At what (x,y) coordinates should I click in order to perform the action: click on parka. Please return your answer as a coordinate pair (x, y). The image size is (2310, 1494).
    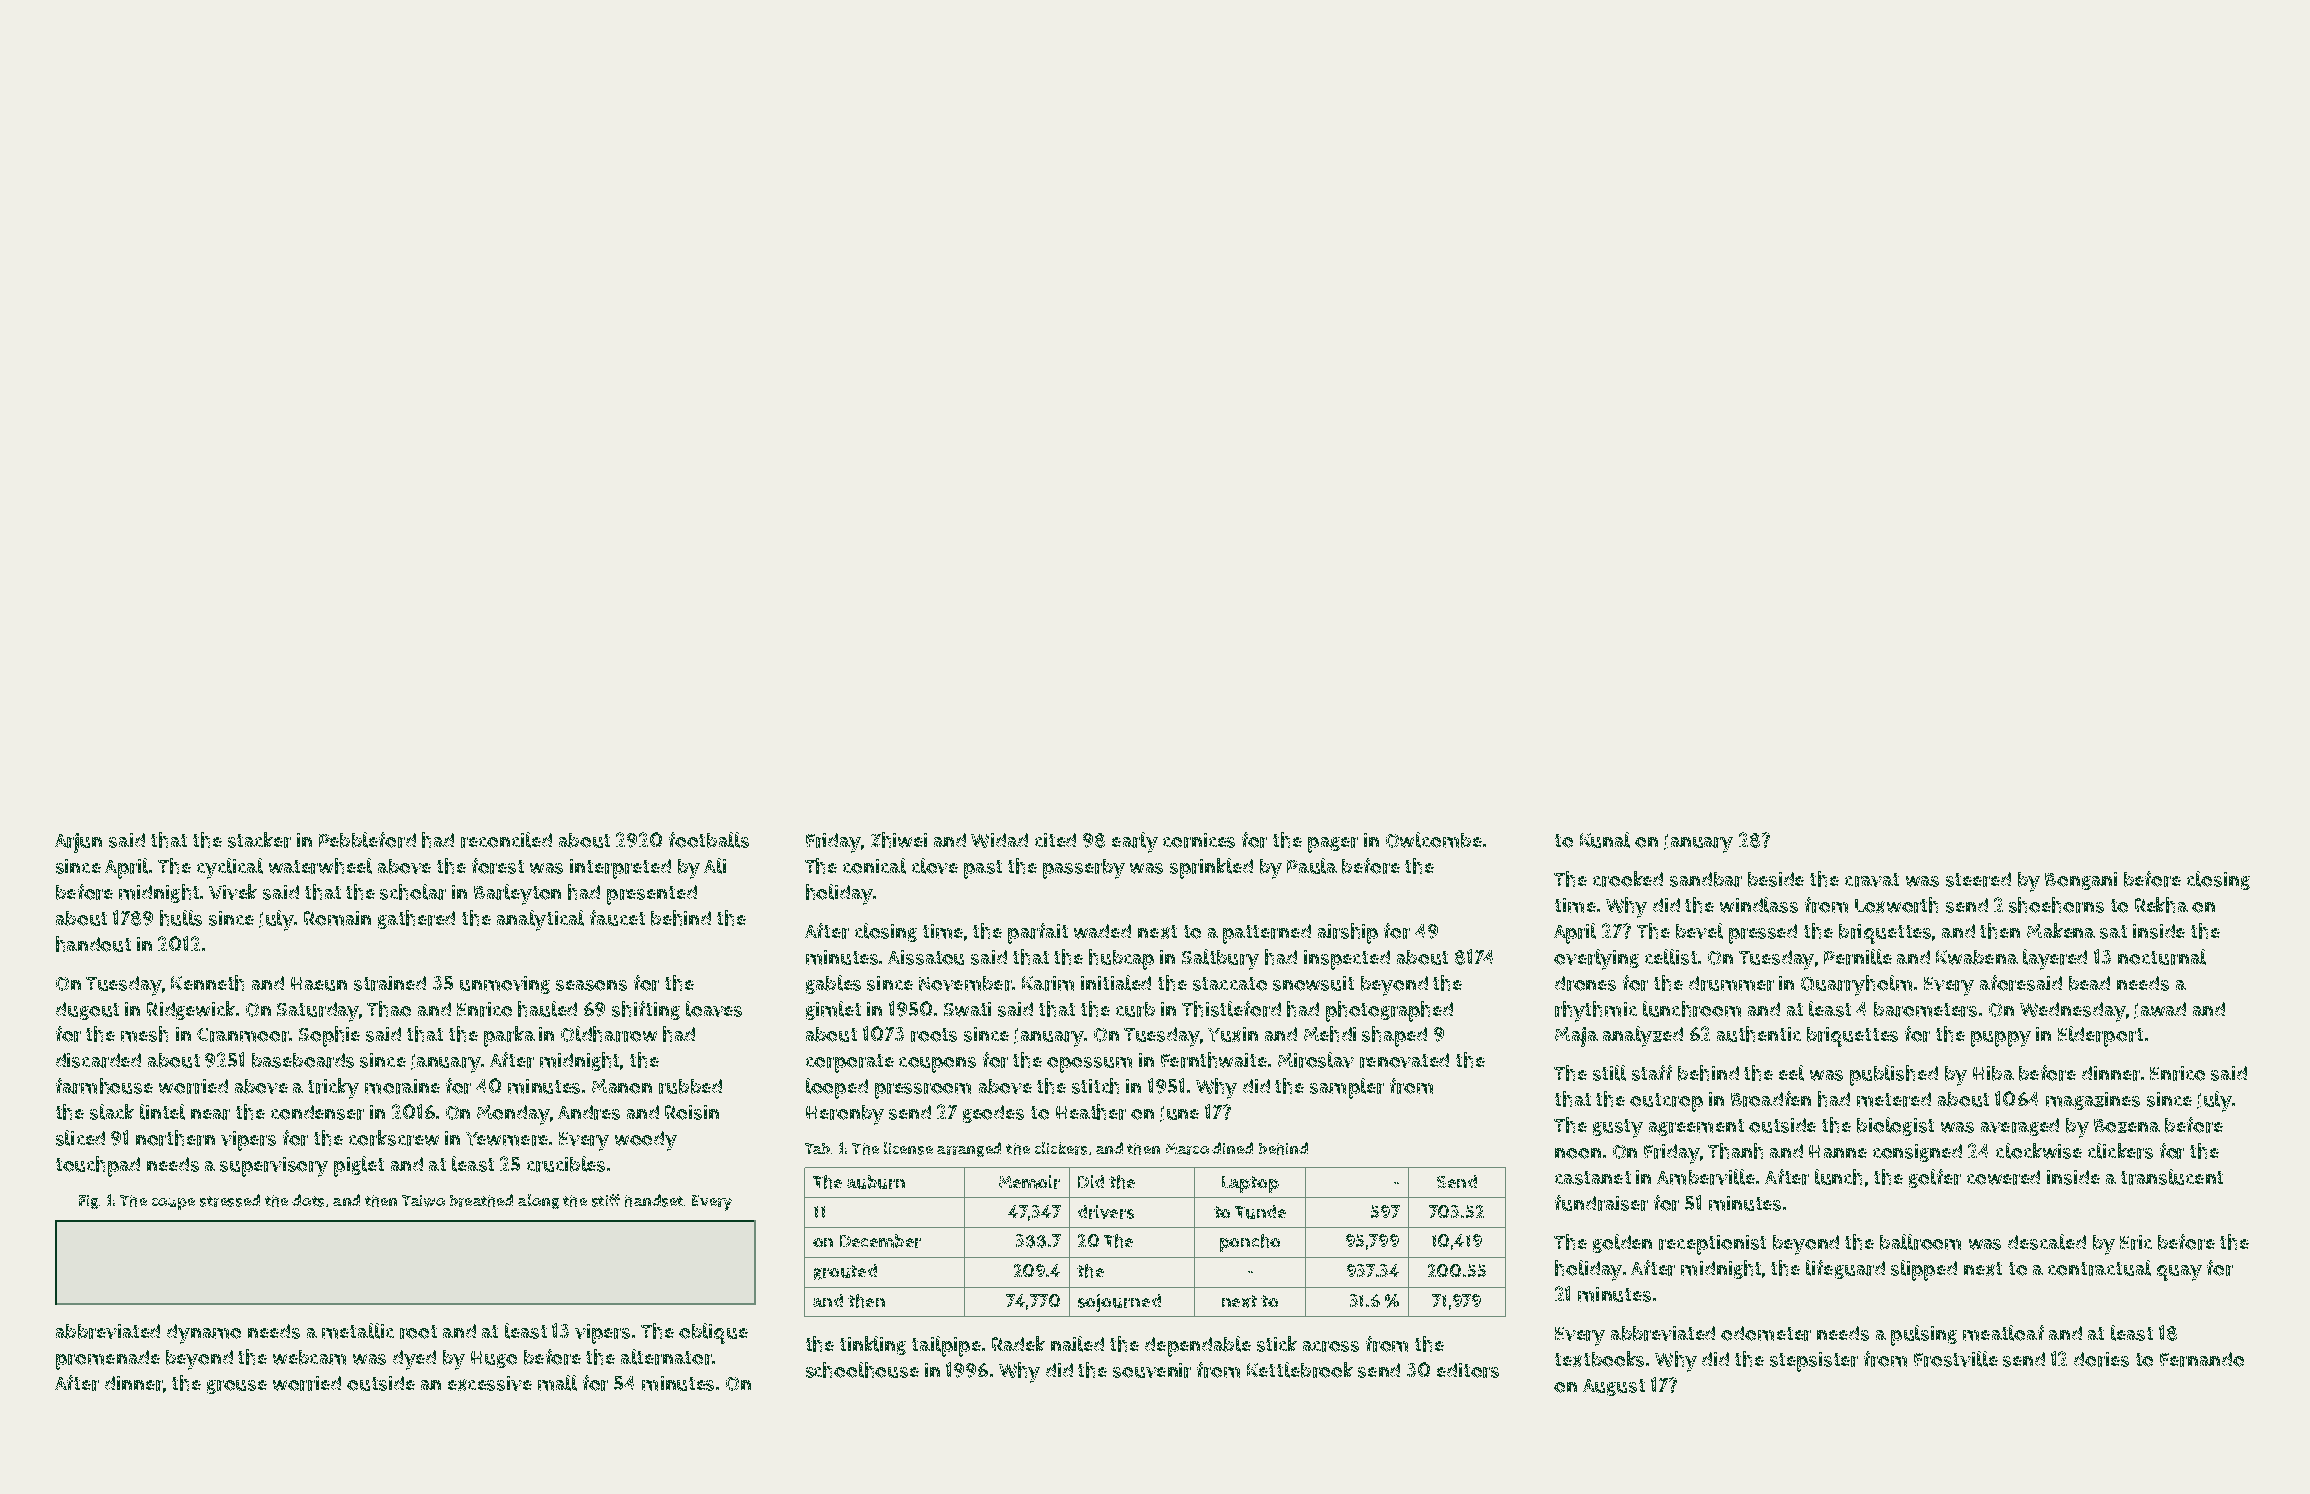
    Looking at the image, I should click on (509, 1036).
